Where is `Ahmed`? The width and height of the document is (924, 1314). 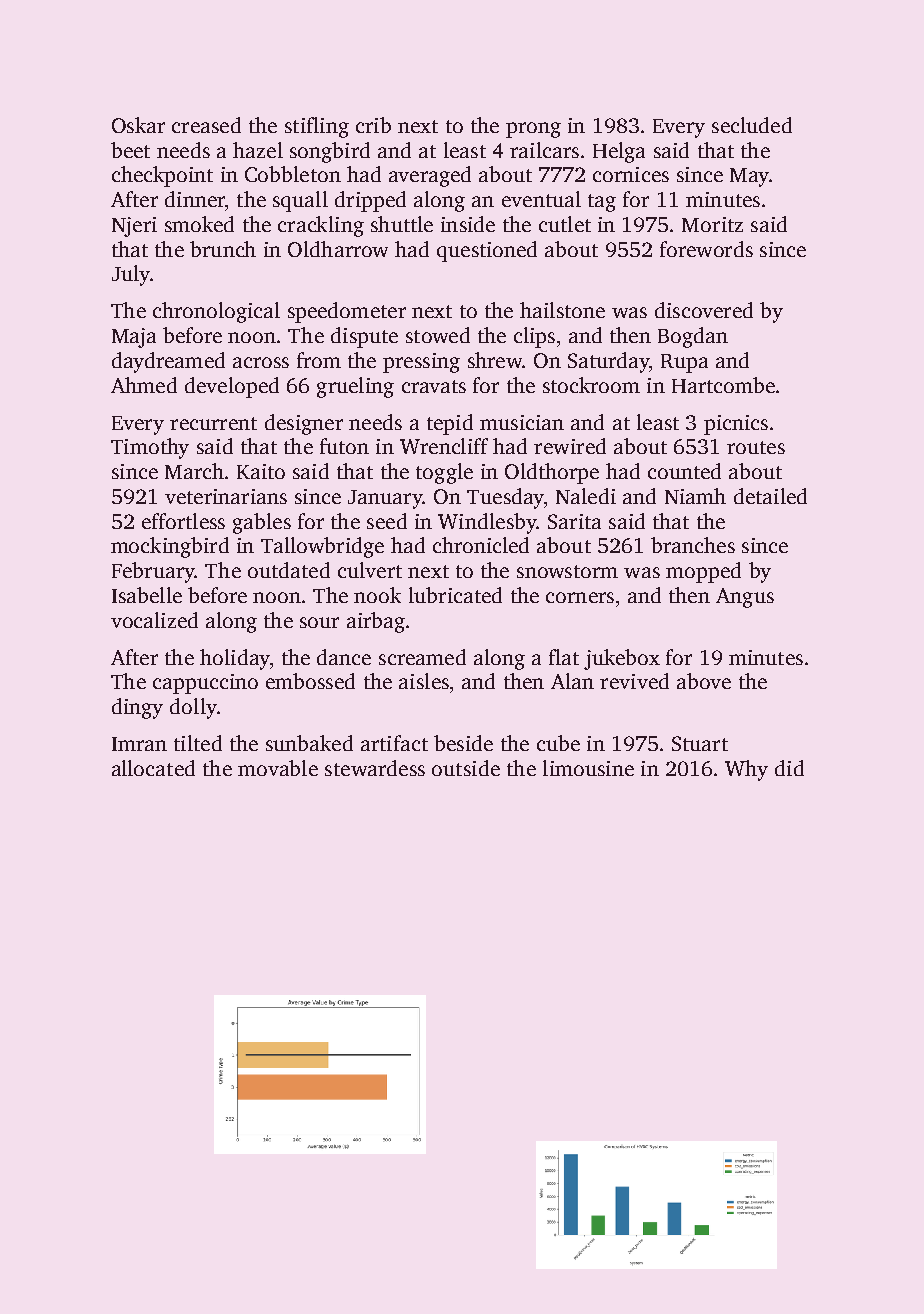
Ahmed is located at coordinates (144, 385).
